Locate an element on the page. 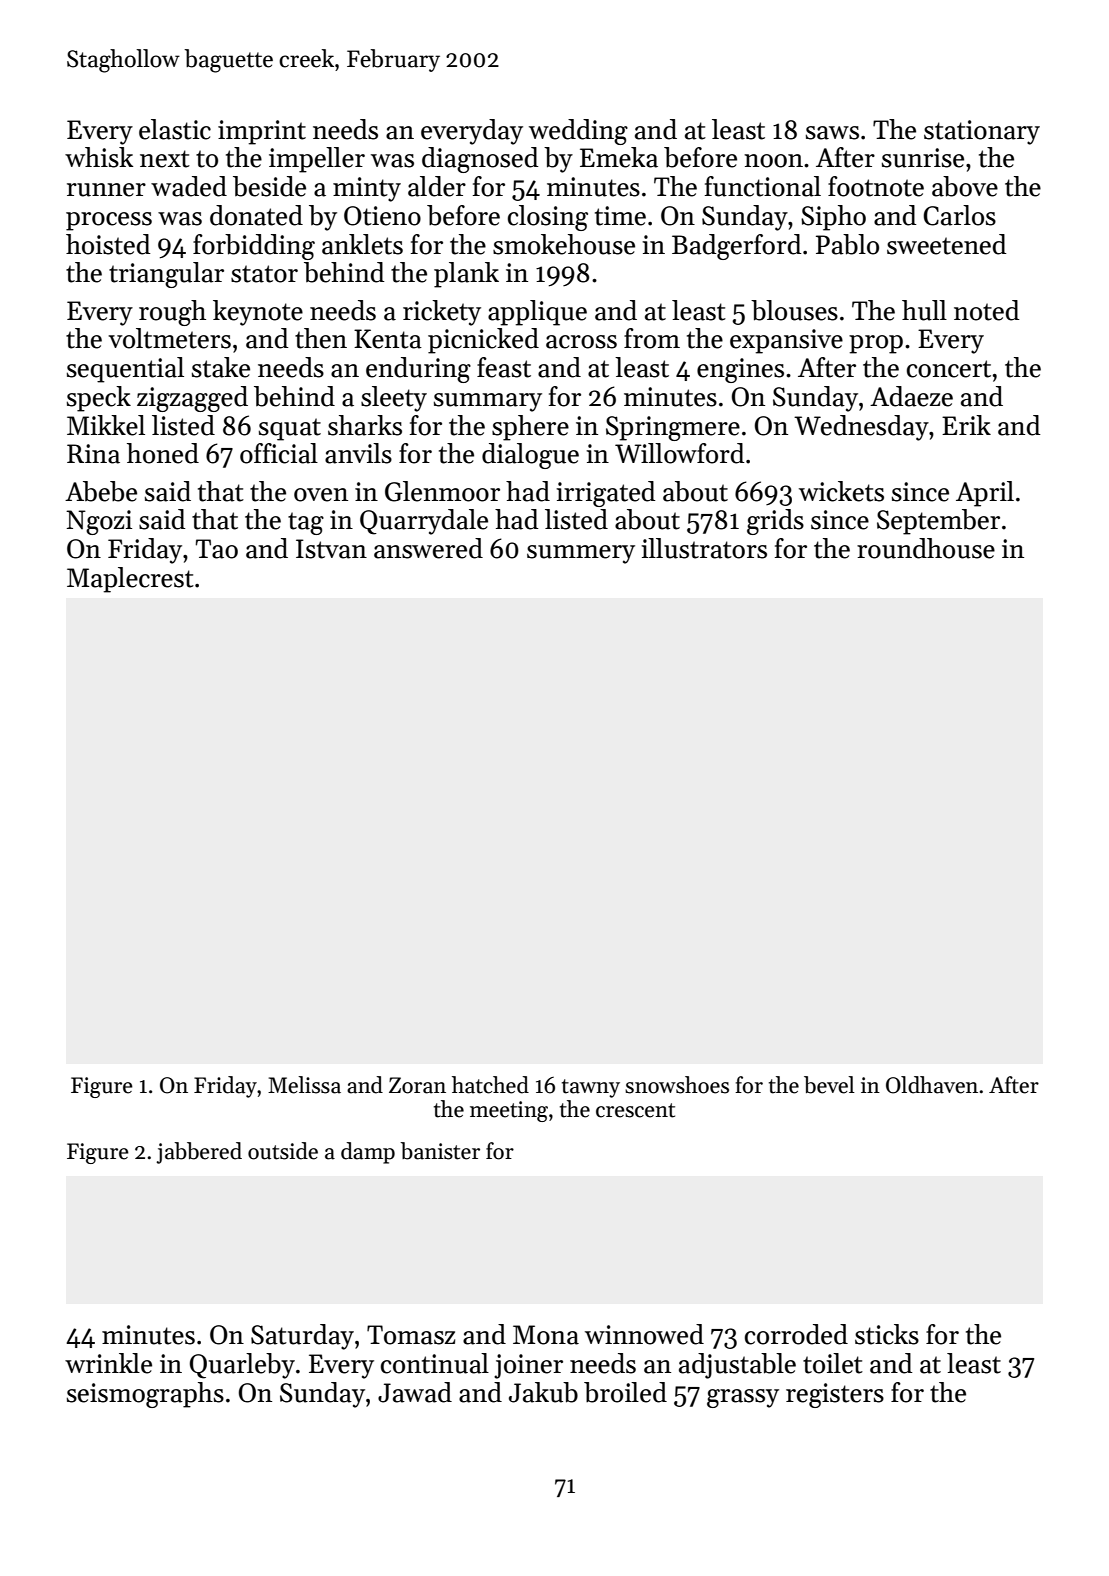  hoisted is located at coordinates (108, 244).
